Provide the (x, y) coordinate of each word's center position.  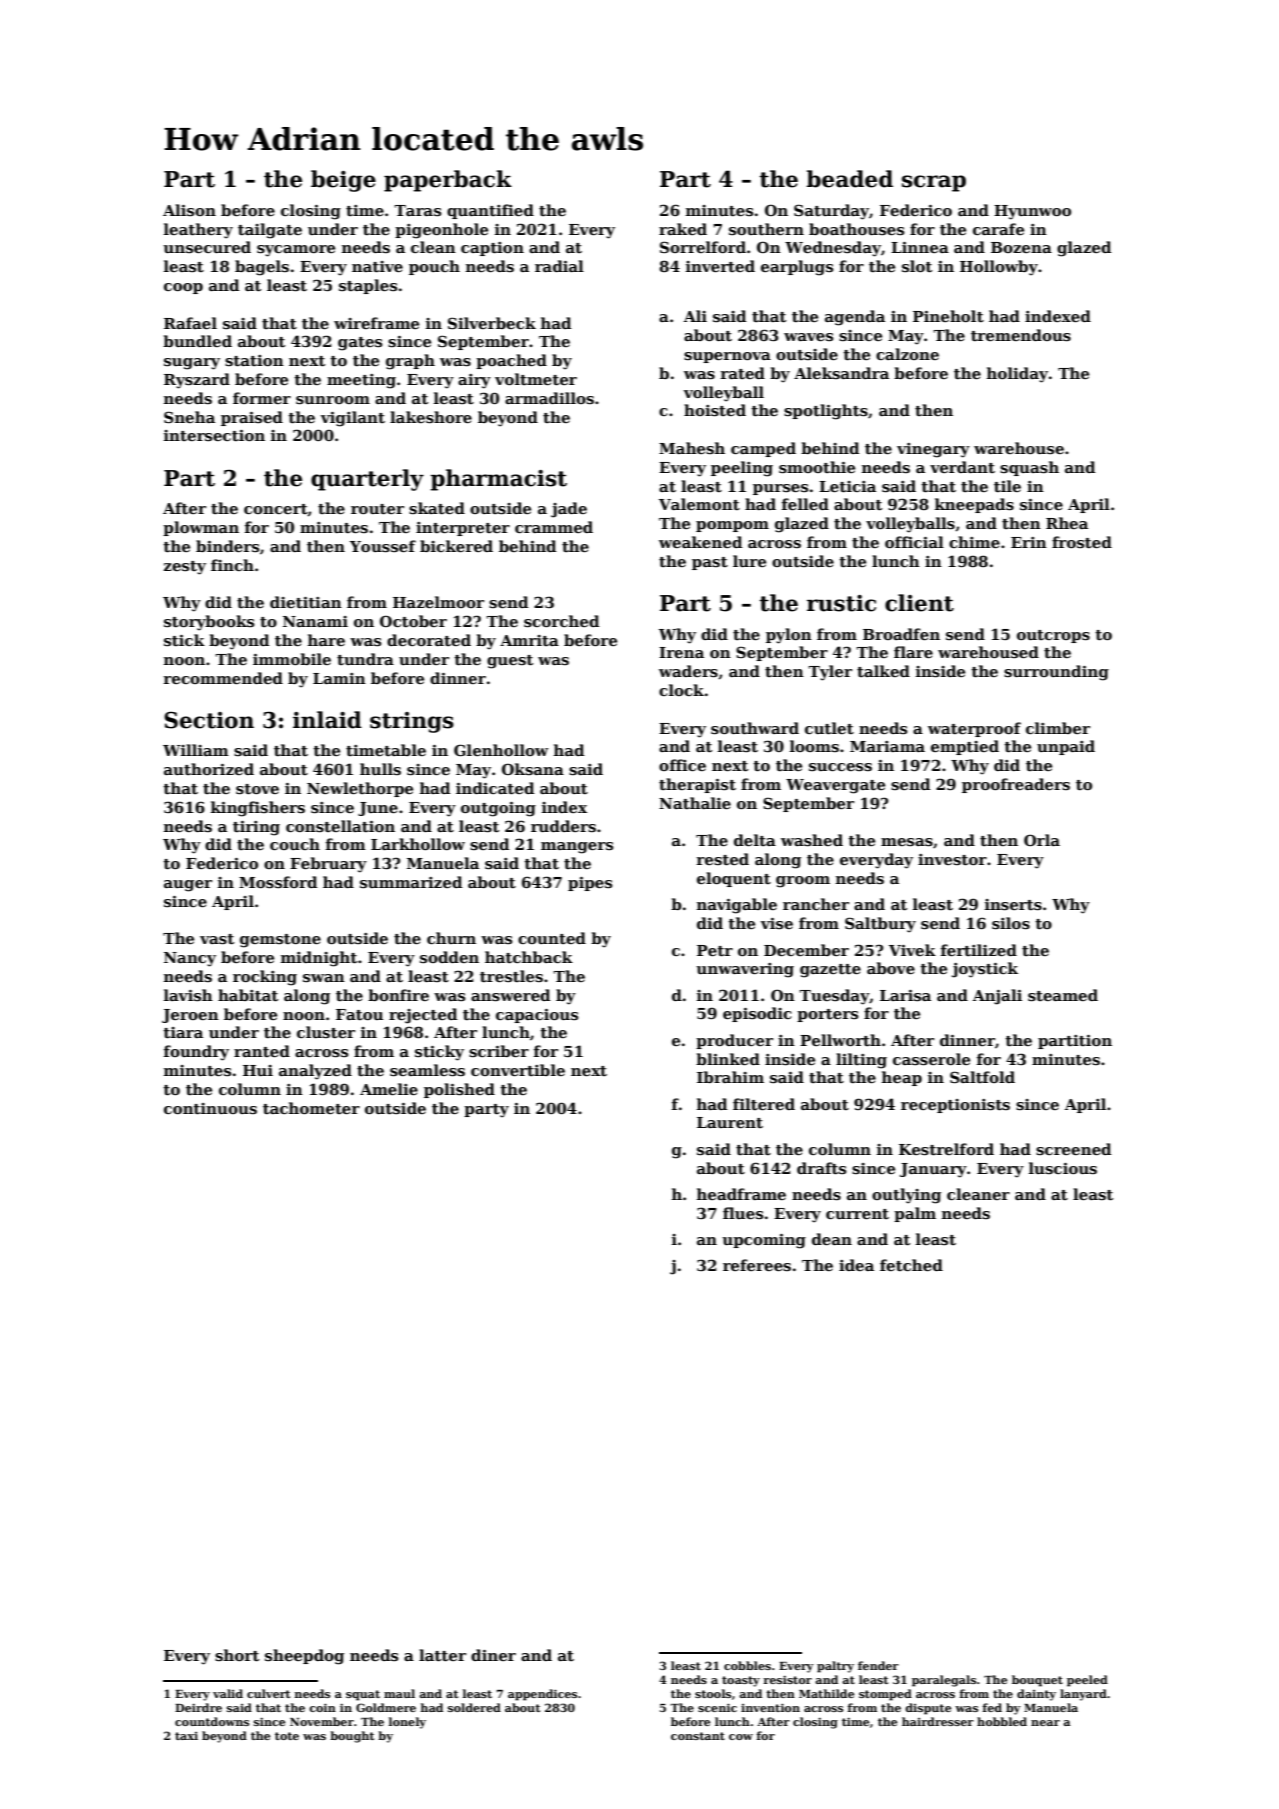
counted (552, 938)
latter (442, 1655)
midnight (319, 959)
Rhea (1067, 523)
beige (343, 181)
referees (757, 1265)
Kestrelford (946, 1149)
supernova (727, 357)
